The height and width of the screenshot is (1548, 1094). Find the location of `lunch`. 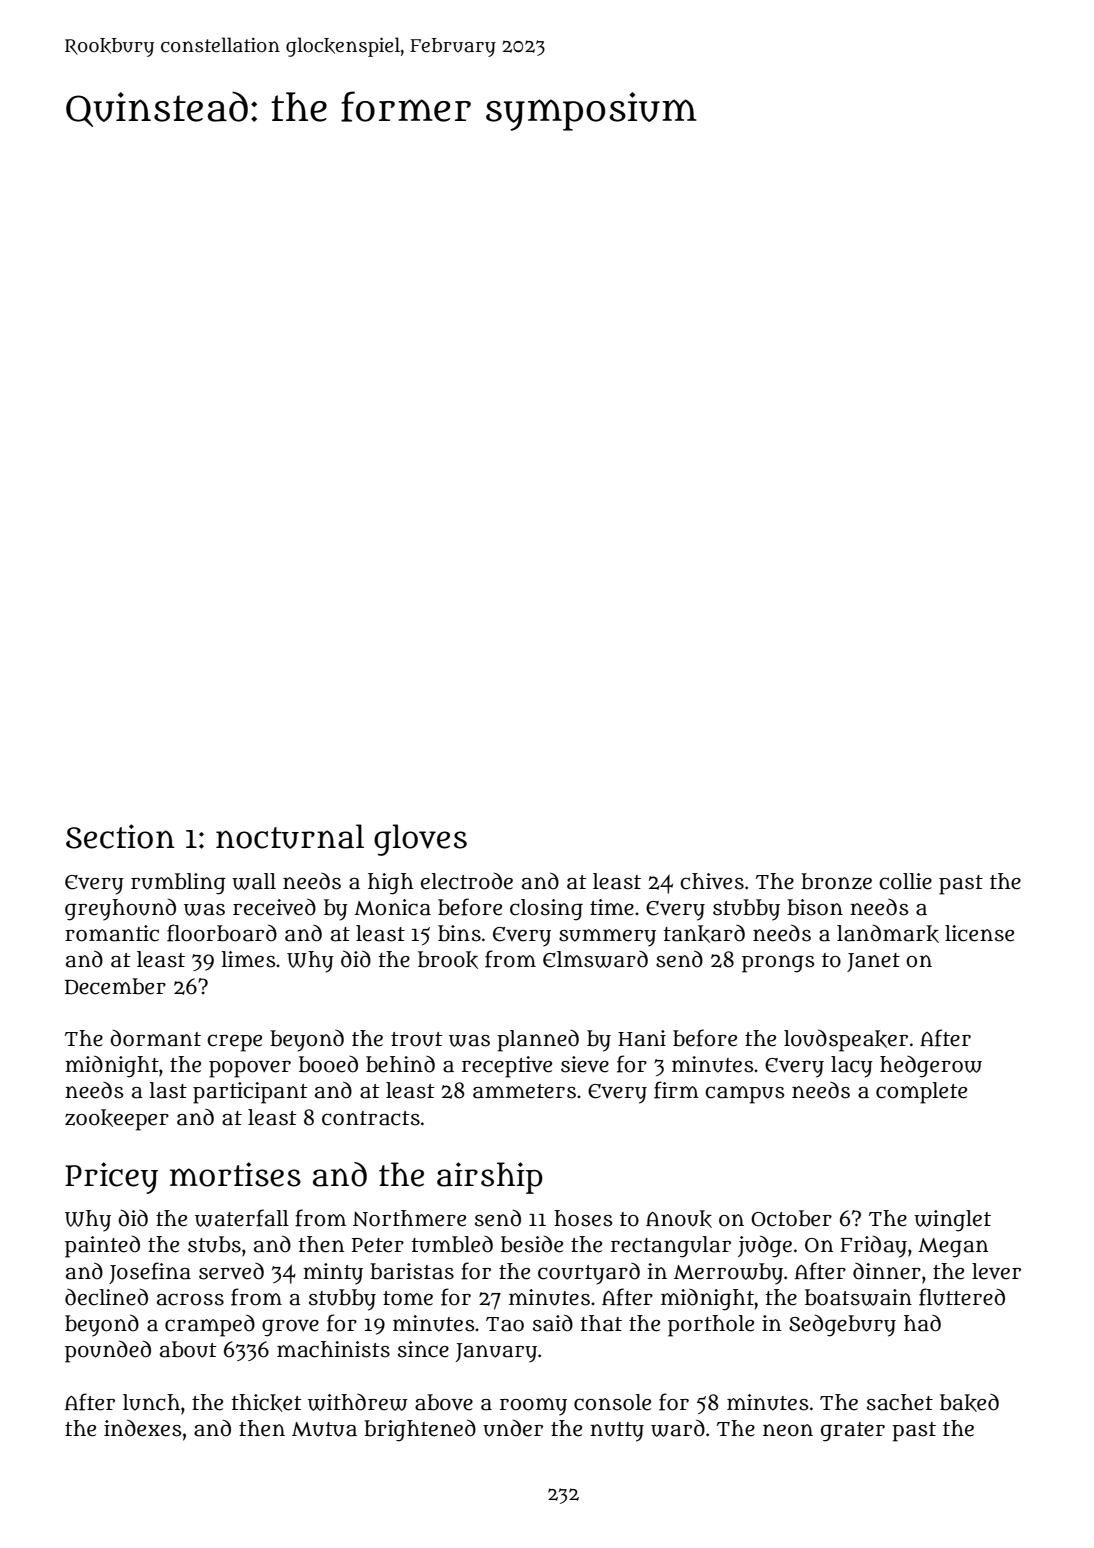

lunch is located at coordinates (151, 1402).
